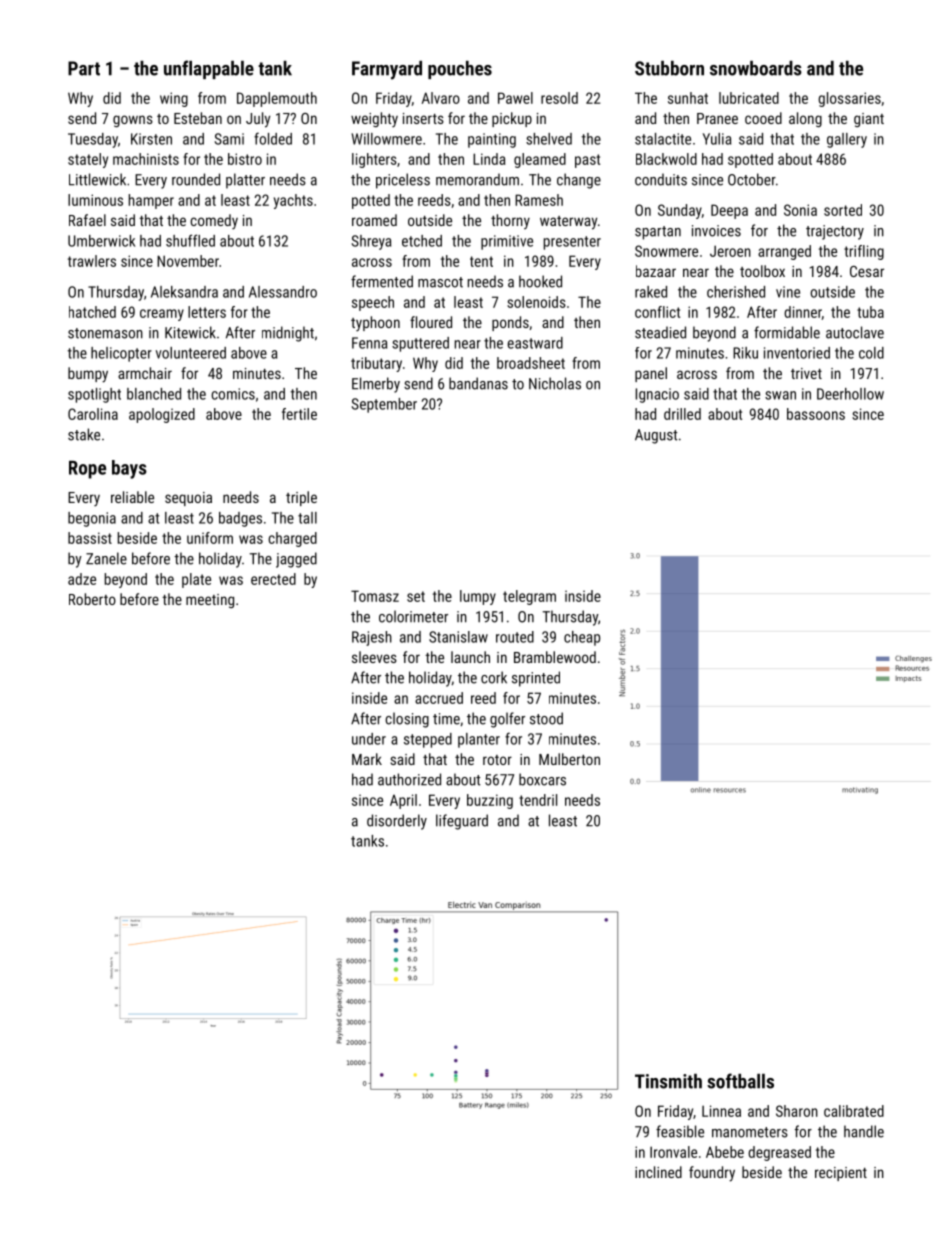  I want to click on cheap, so click(582, 638).
